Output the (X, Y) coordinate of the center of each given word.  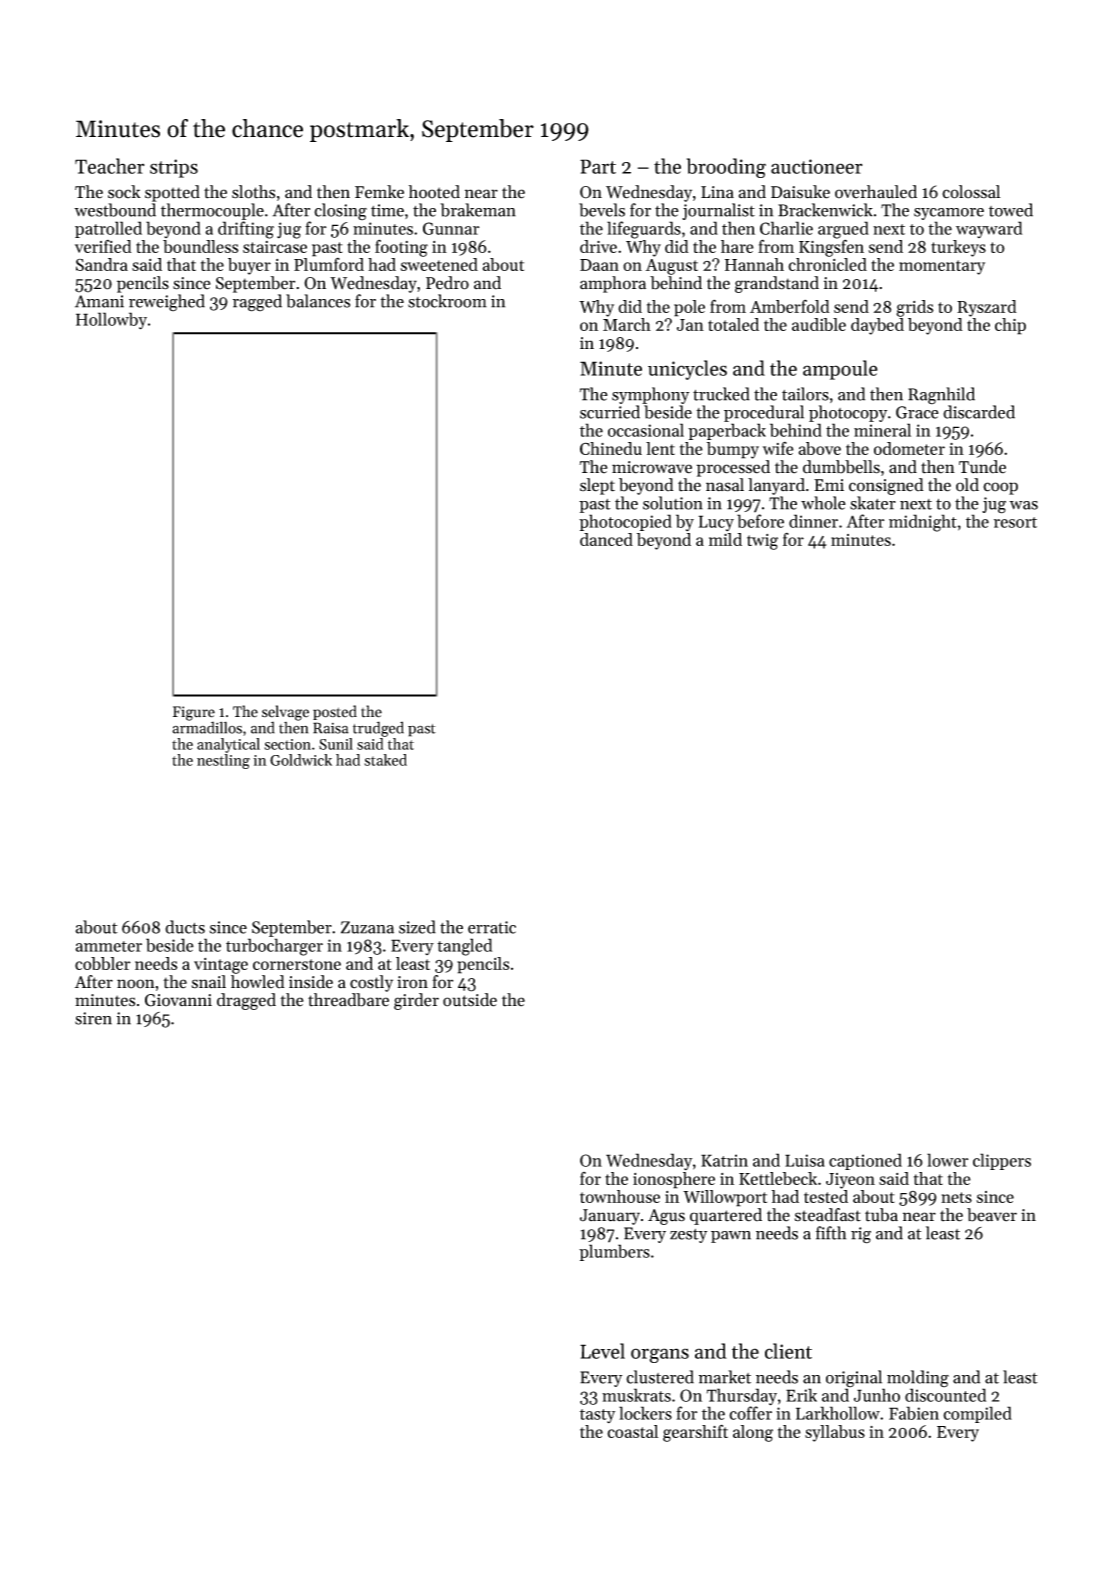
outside (470, 1000)
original (854, 1379)
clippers (1002, 1161)
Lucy (716, 523)
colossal (971, 192)
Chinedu (611, 448)
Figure (194, 713)
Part (598, 166)
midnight (923, 523)
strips (174, 168)
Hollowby (111, 321)
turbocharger (274, 947)
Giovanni (178, 1000)
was (1023, 505)
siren (93, 1018)
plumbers (614, 1252)
